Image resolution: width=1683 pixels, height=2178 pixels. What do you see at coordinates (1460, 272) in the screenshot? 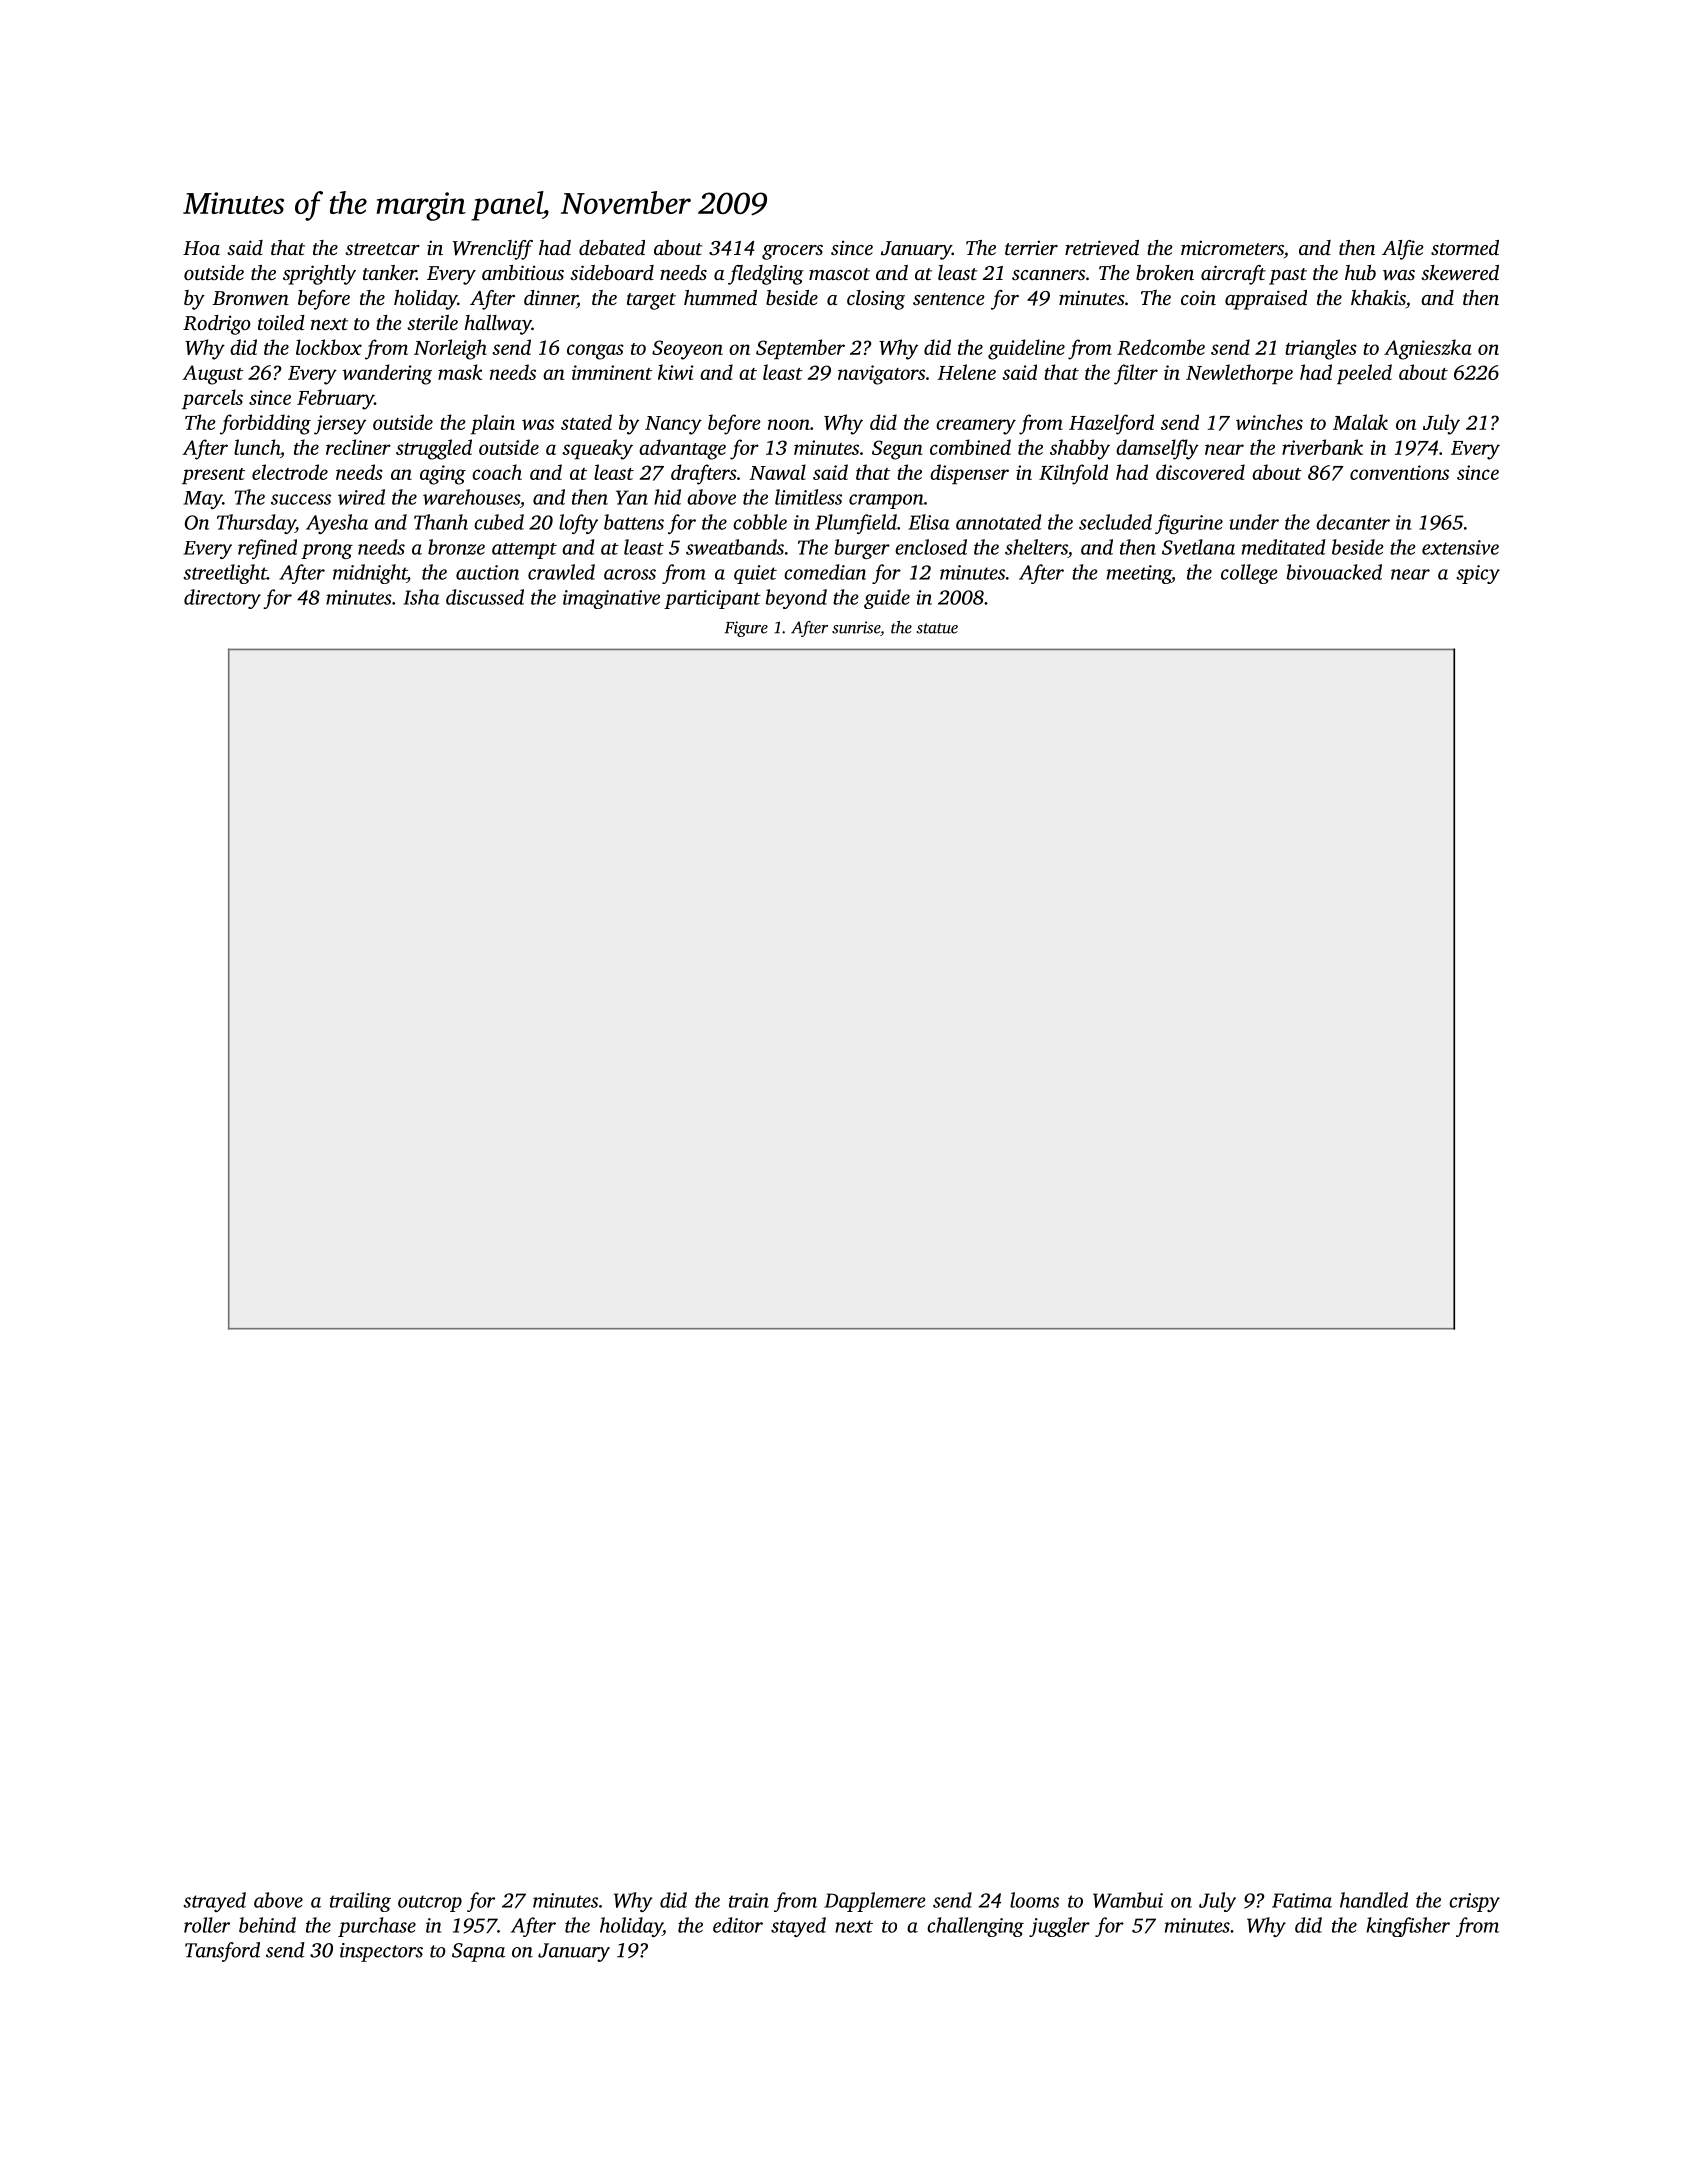
I see `skewered` at bounding box center [1460, 272].
